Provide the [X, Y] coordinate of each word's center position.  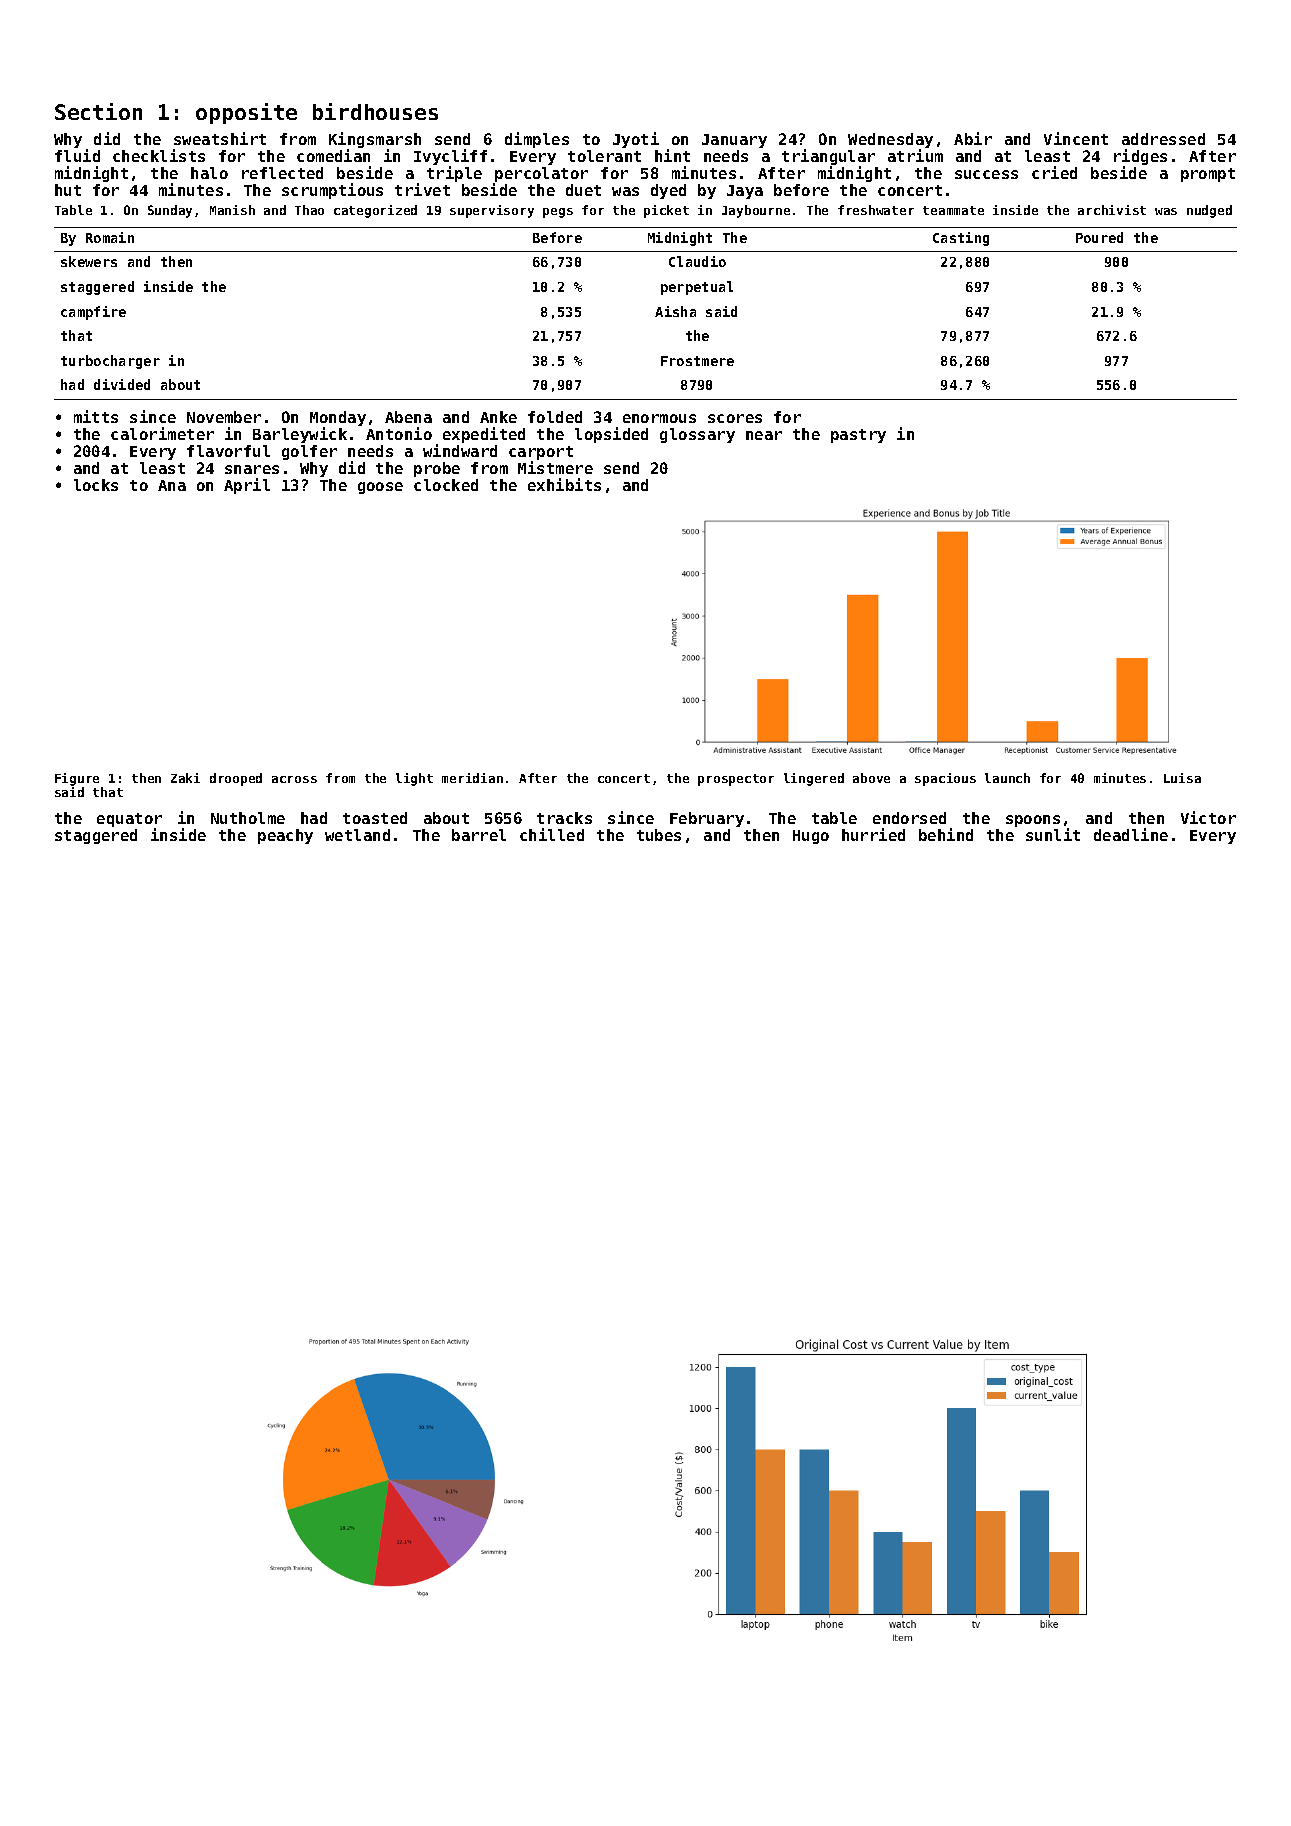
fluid [77, 155]
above [871, 778]
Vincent [1076, 138]
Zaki [185, 778]
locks [96, 485]
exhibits [564, 484]
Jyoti [636, 140]
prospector [736, 780]
